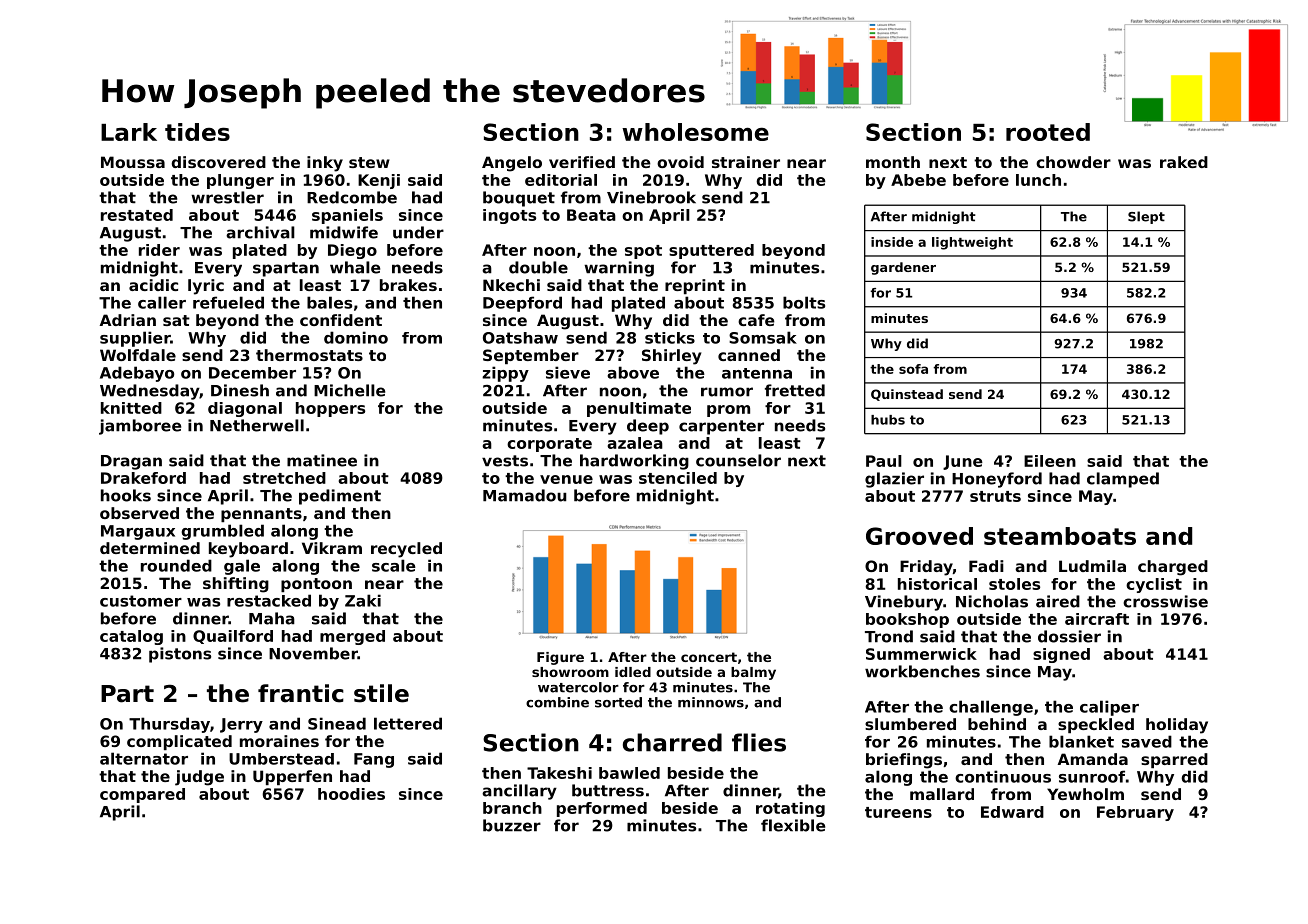 The width and height of the image is (1308, 924). What do you see at coordinates (1123, 480) in the image?
I see `clamped` at bounding box center [1123, 480].
